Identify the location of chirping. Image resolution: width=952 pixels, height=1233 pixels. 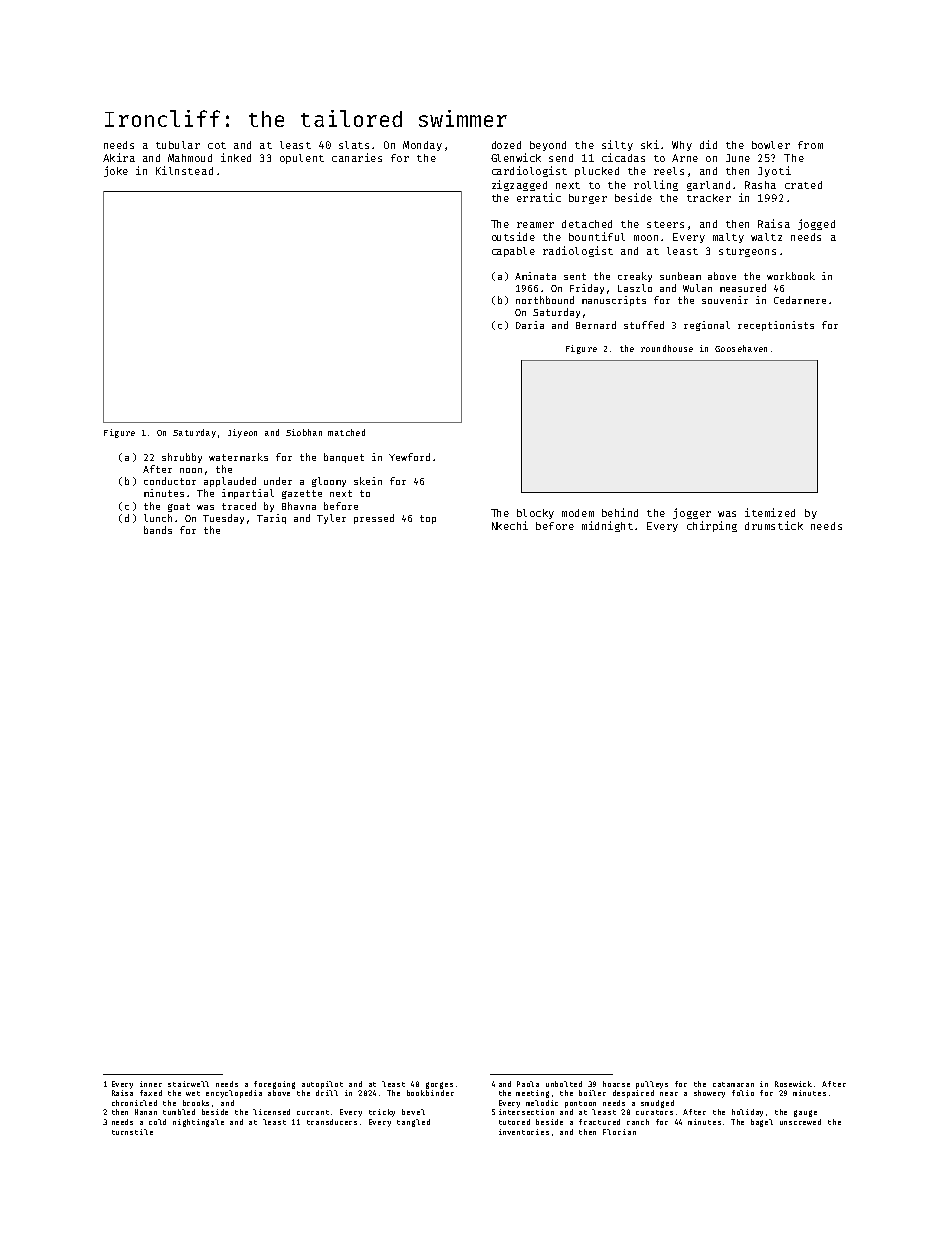
(712, 526).
